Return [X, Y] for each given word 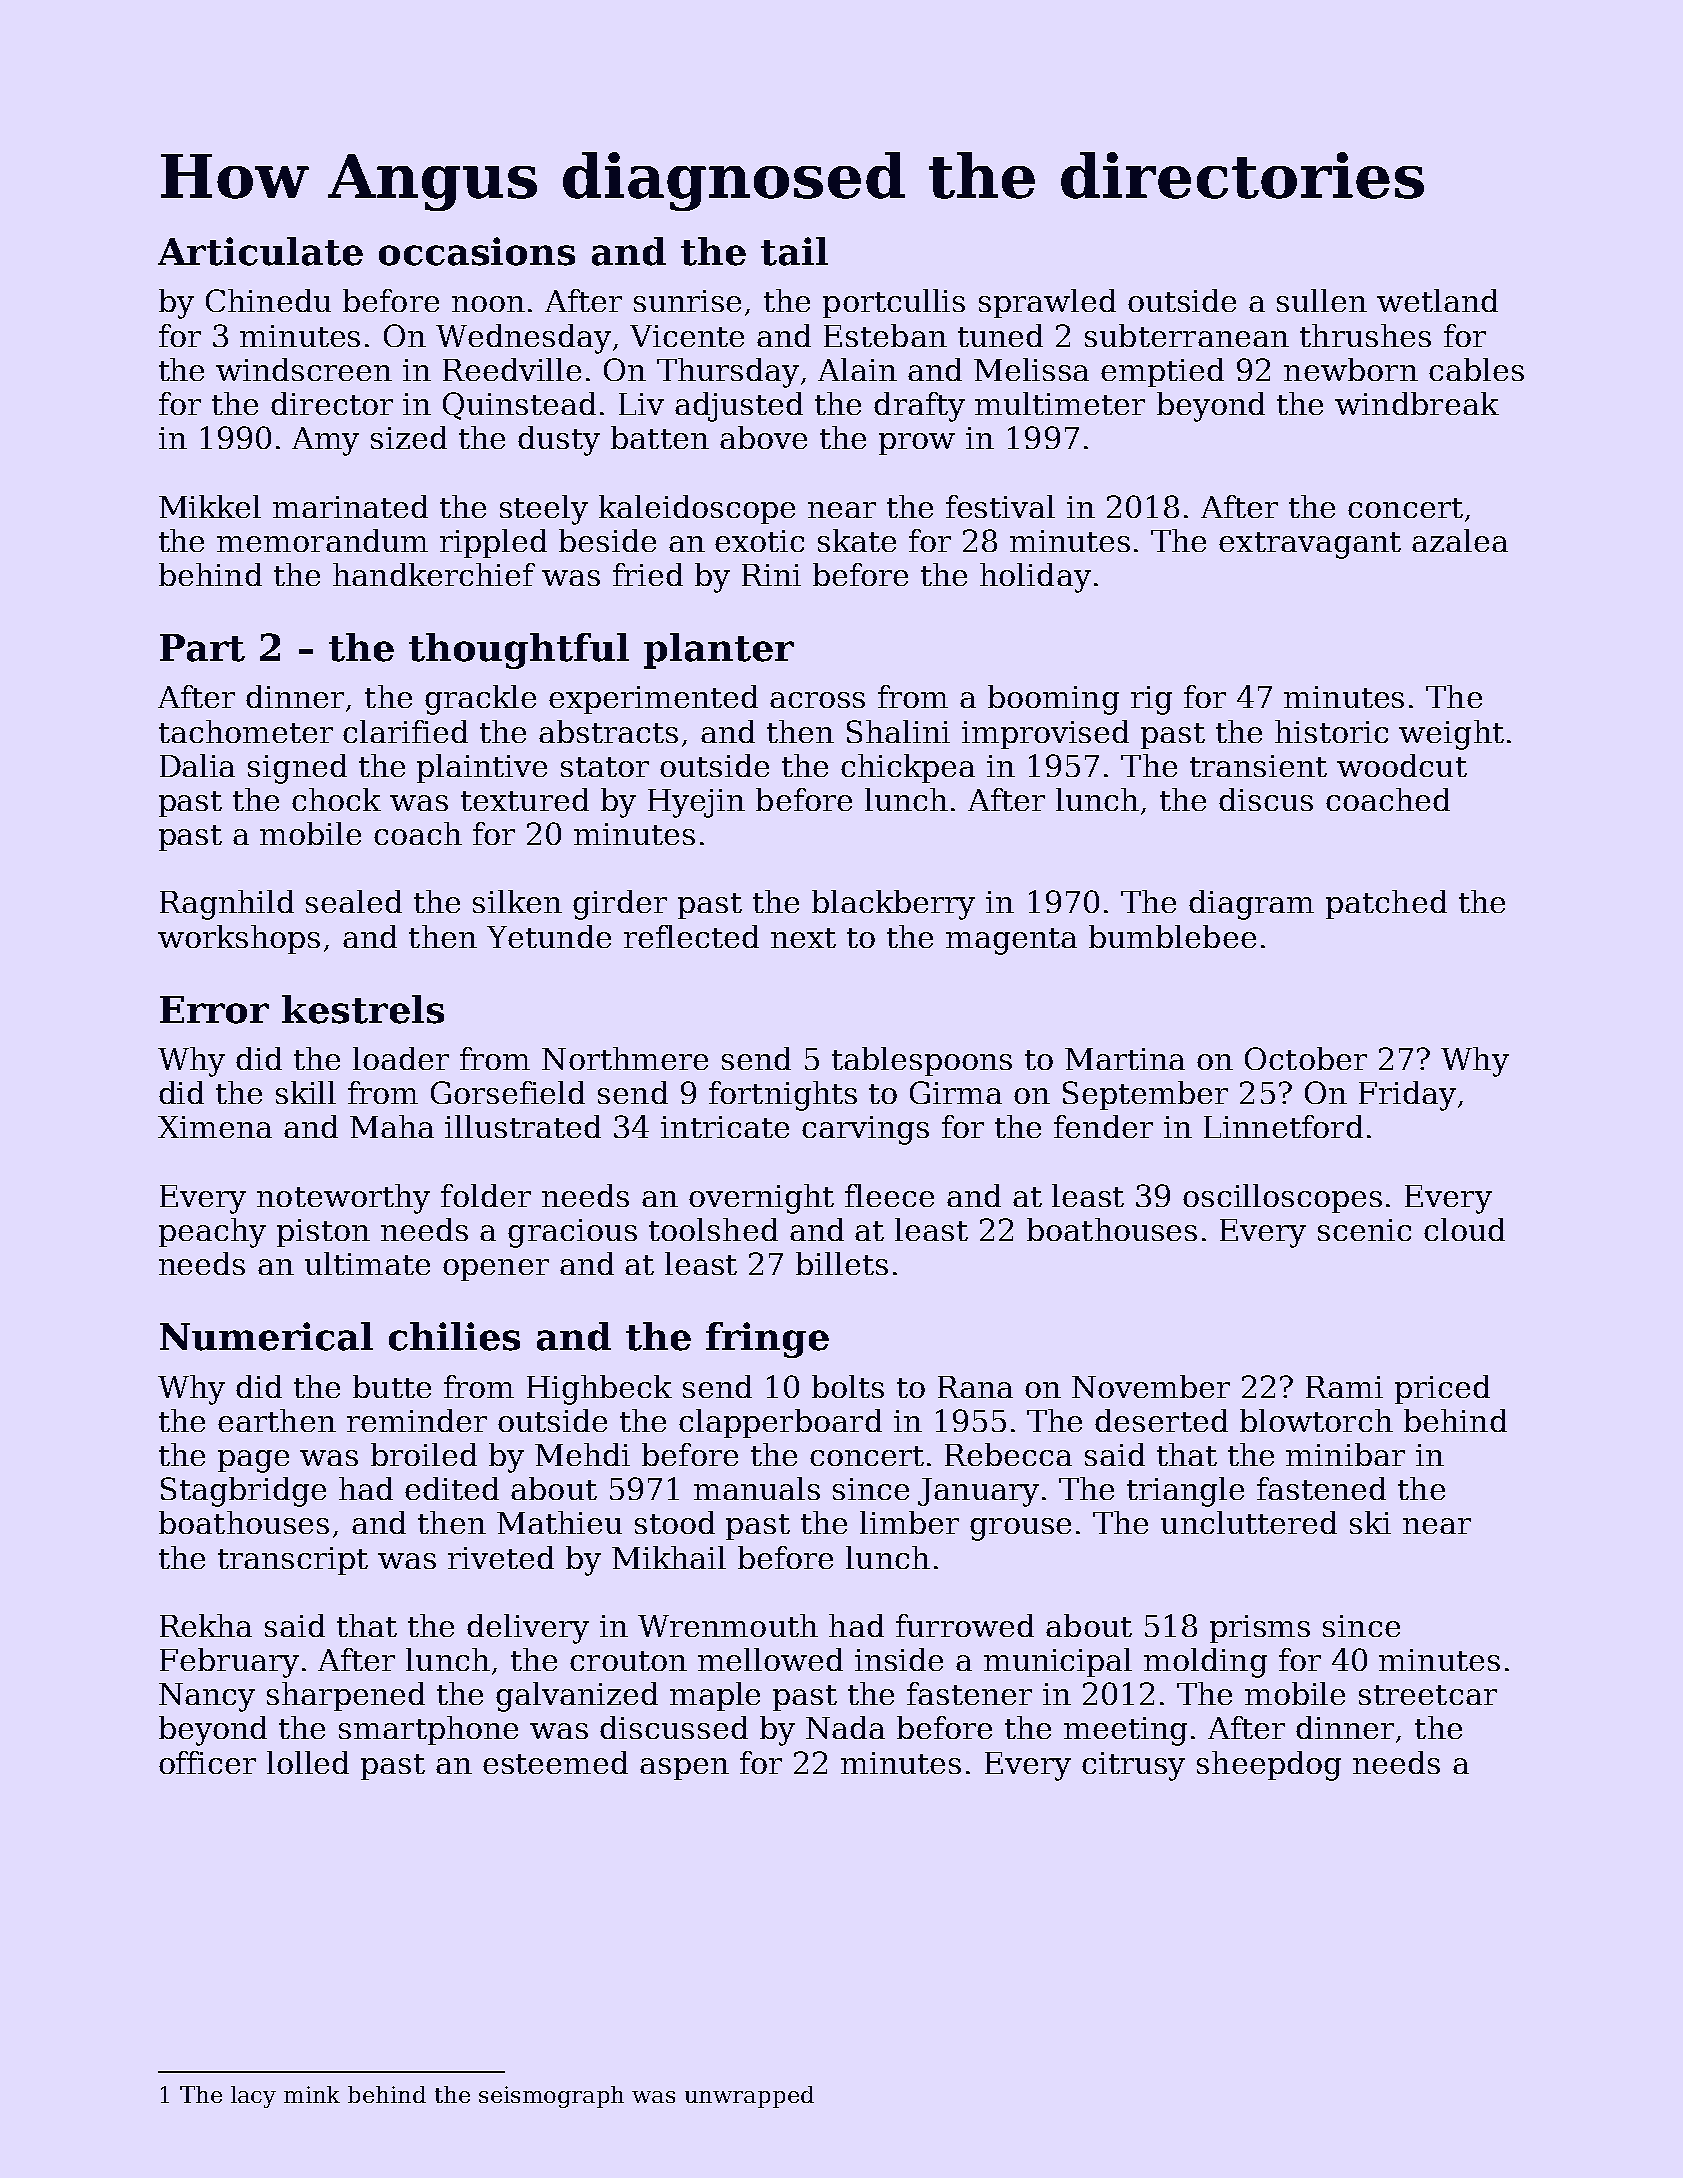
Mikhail [669, 1557]
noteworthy [343, 1199]
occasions [477, 251]
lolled [308, 1762]
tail [794, 251]
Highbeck [599, 1390]
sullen [1322, 300]
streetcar [1428, 1695]
